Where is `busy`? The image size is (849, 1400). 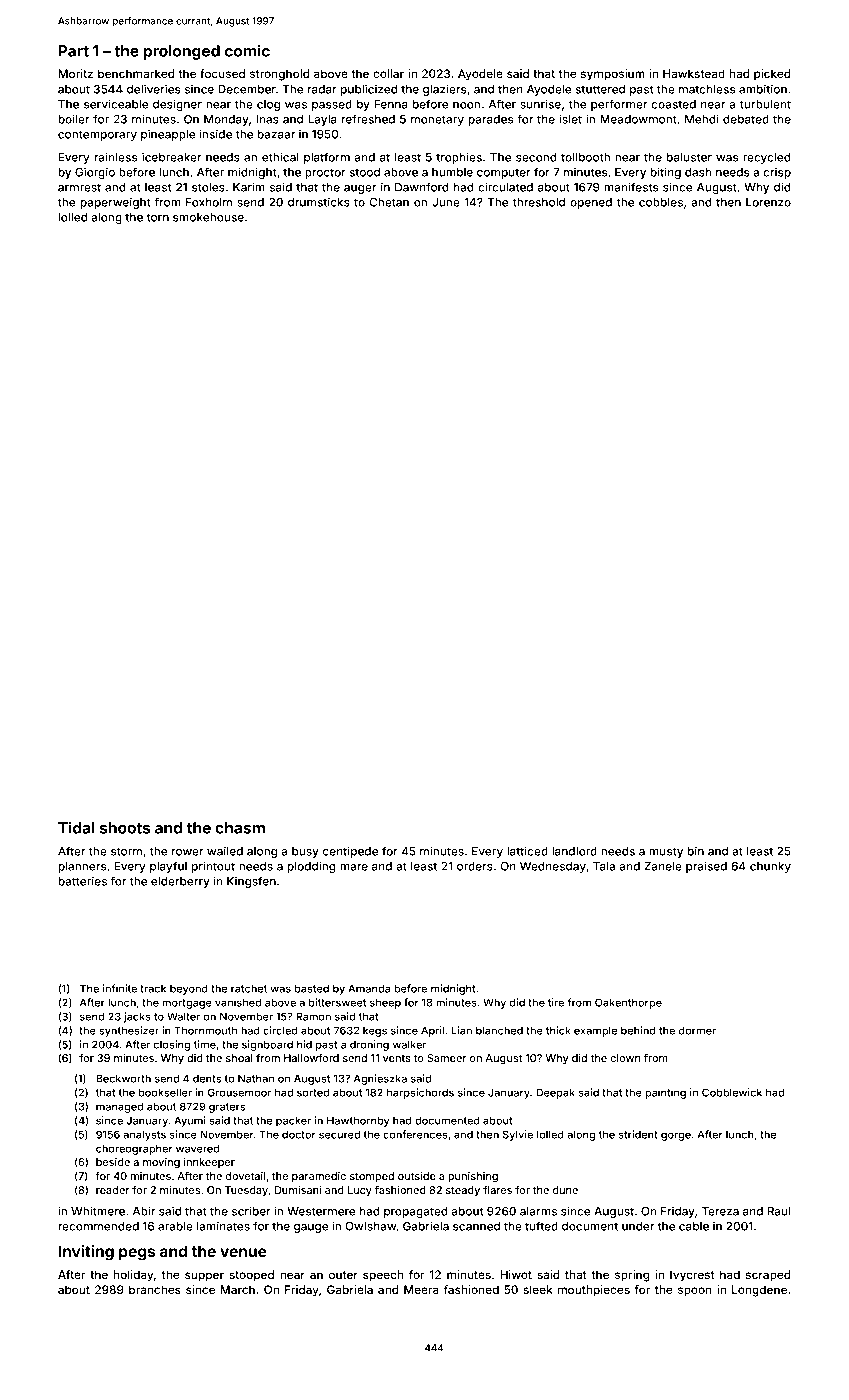 busy is located at coordinates (305, 852).
